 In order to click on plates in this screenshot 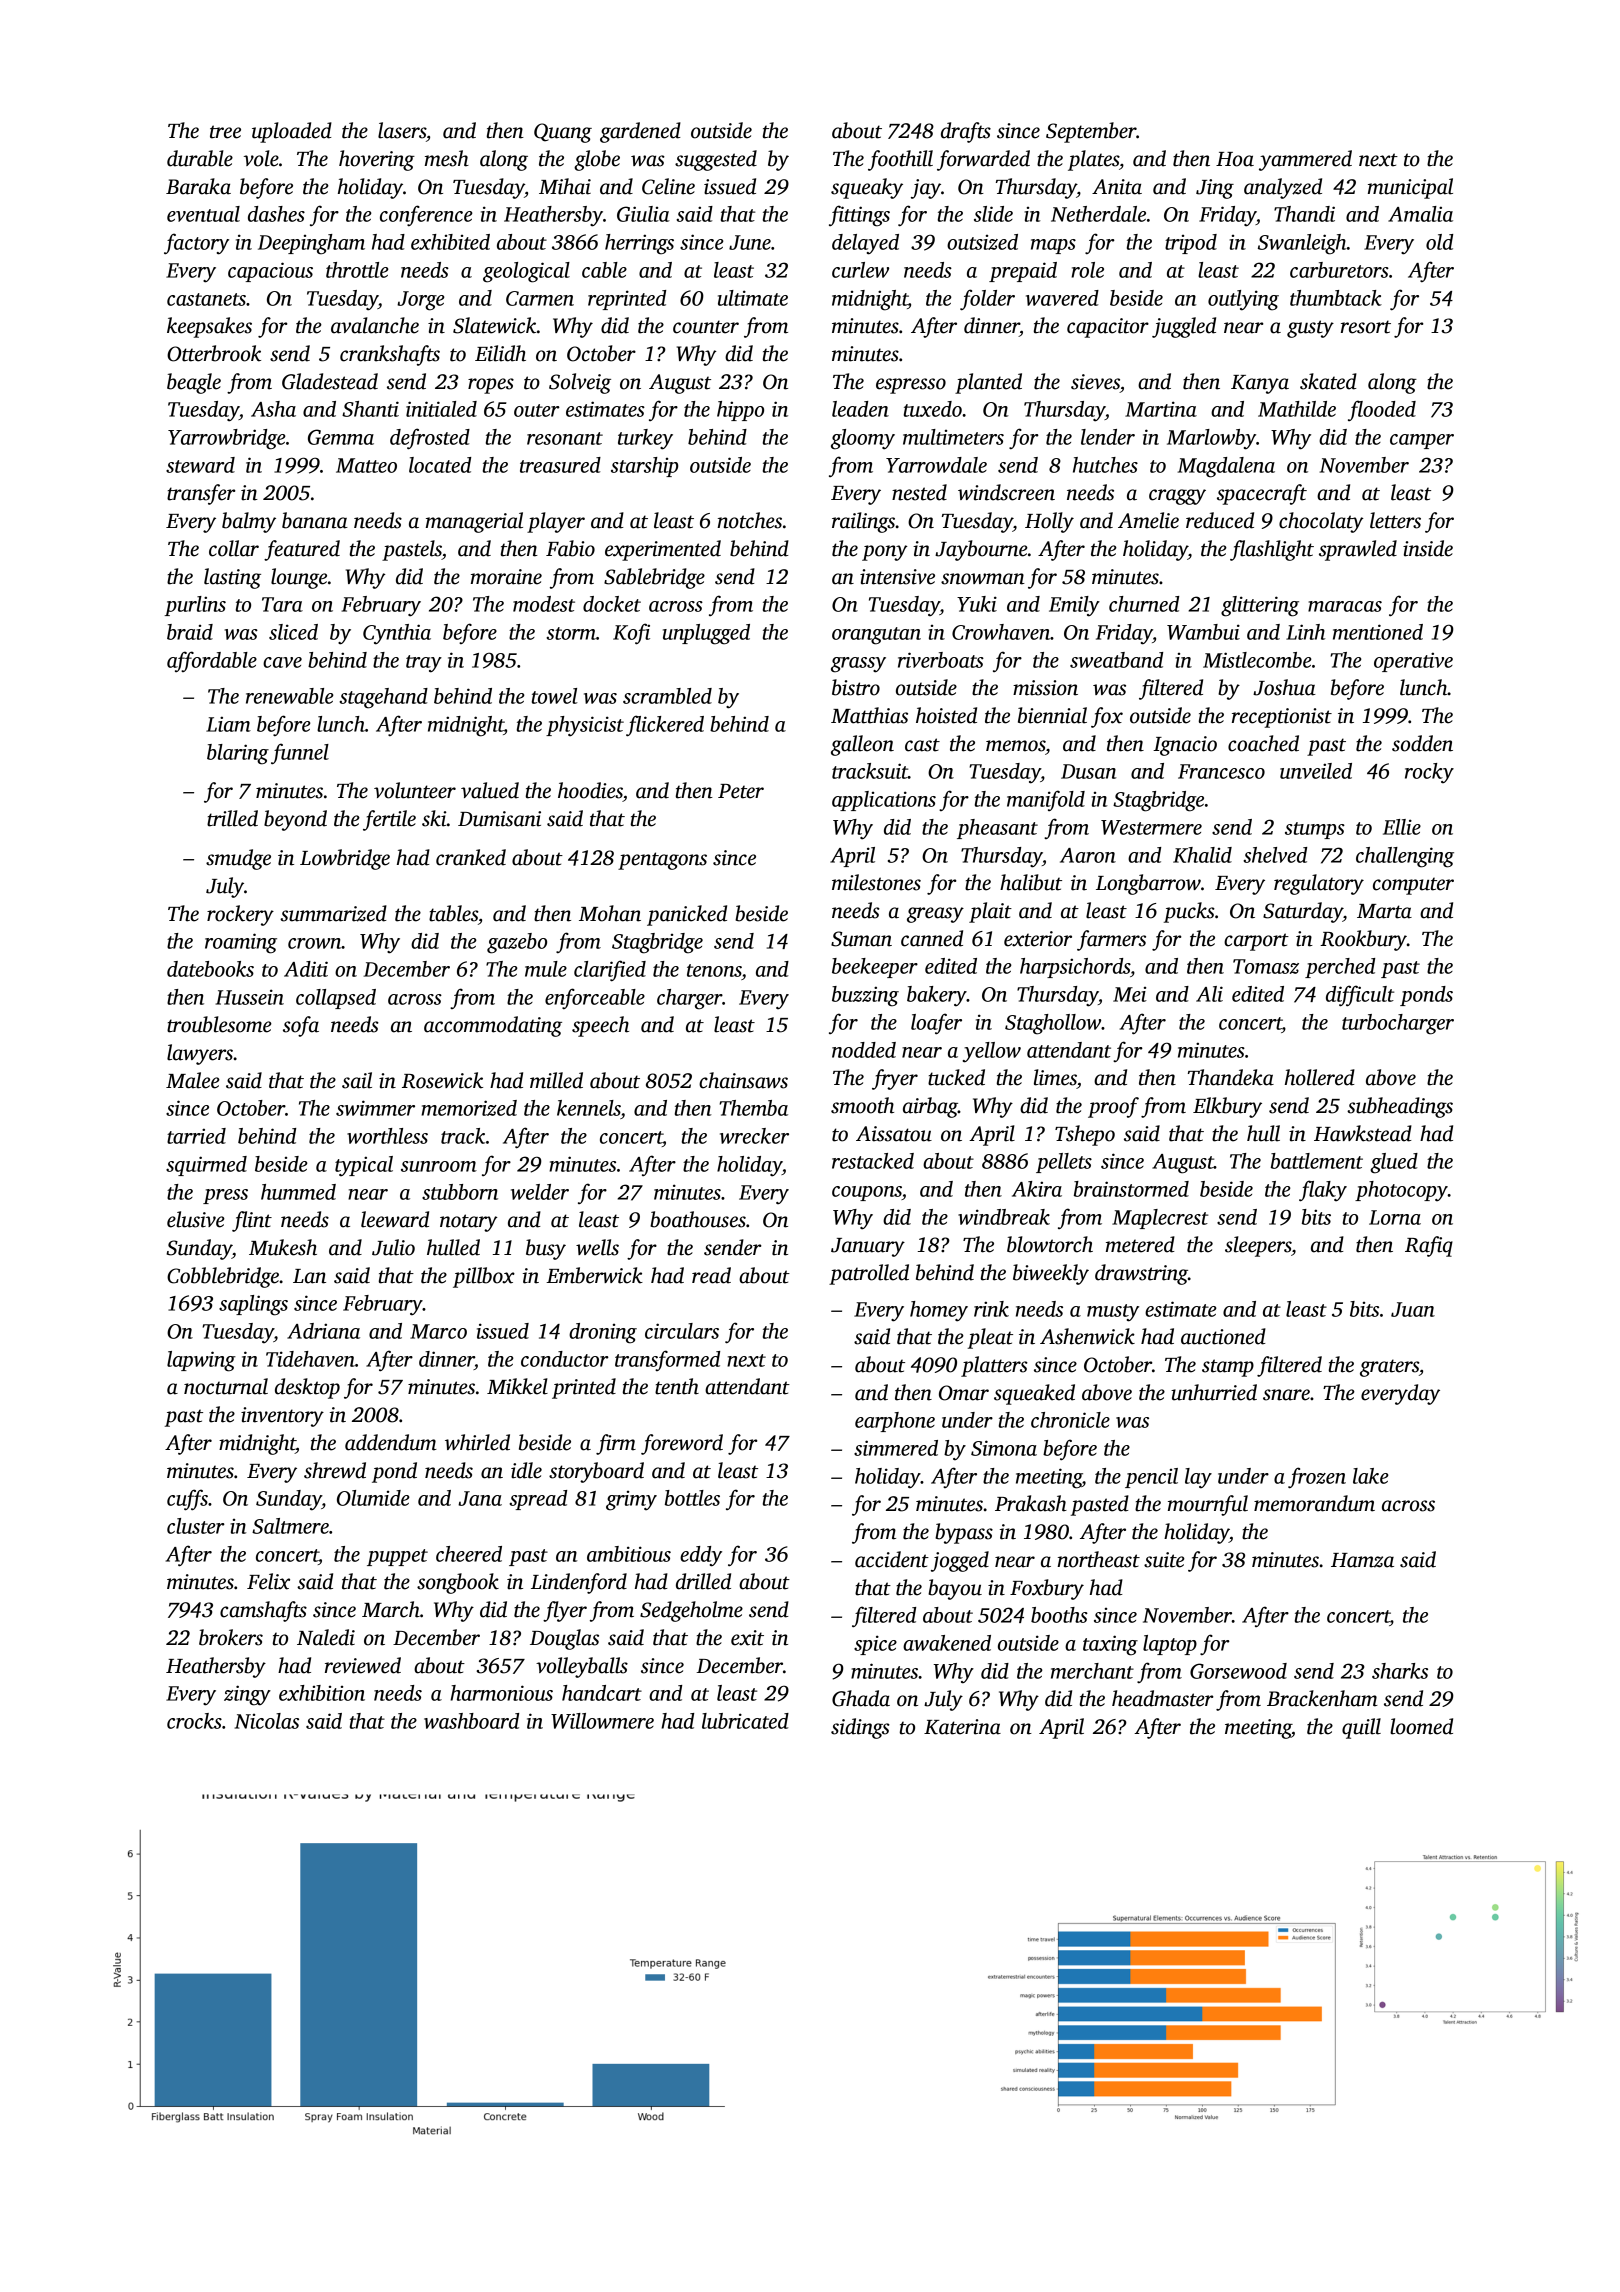, I will do `click(1093, 160)`.
